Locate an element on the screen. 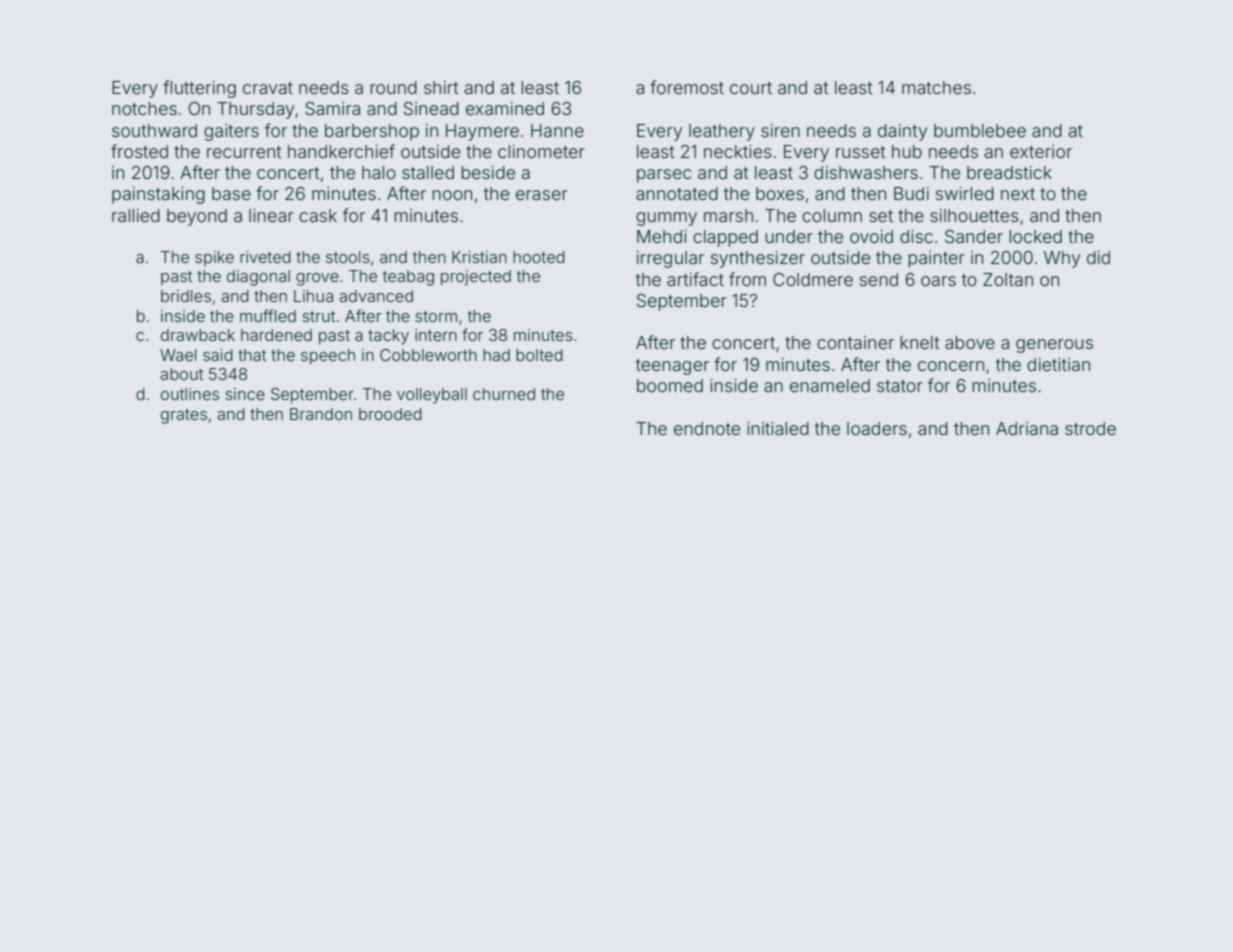 The image size is (1233, 952). notches is located at coordinates (144, 108).
